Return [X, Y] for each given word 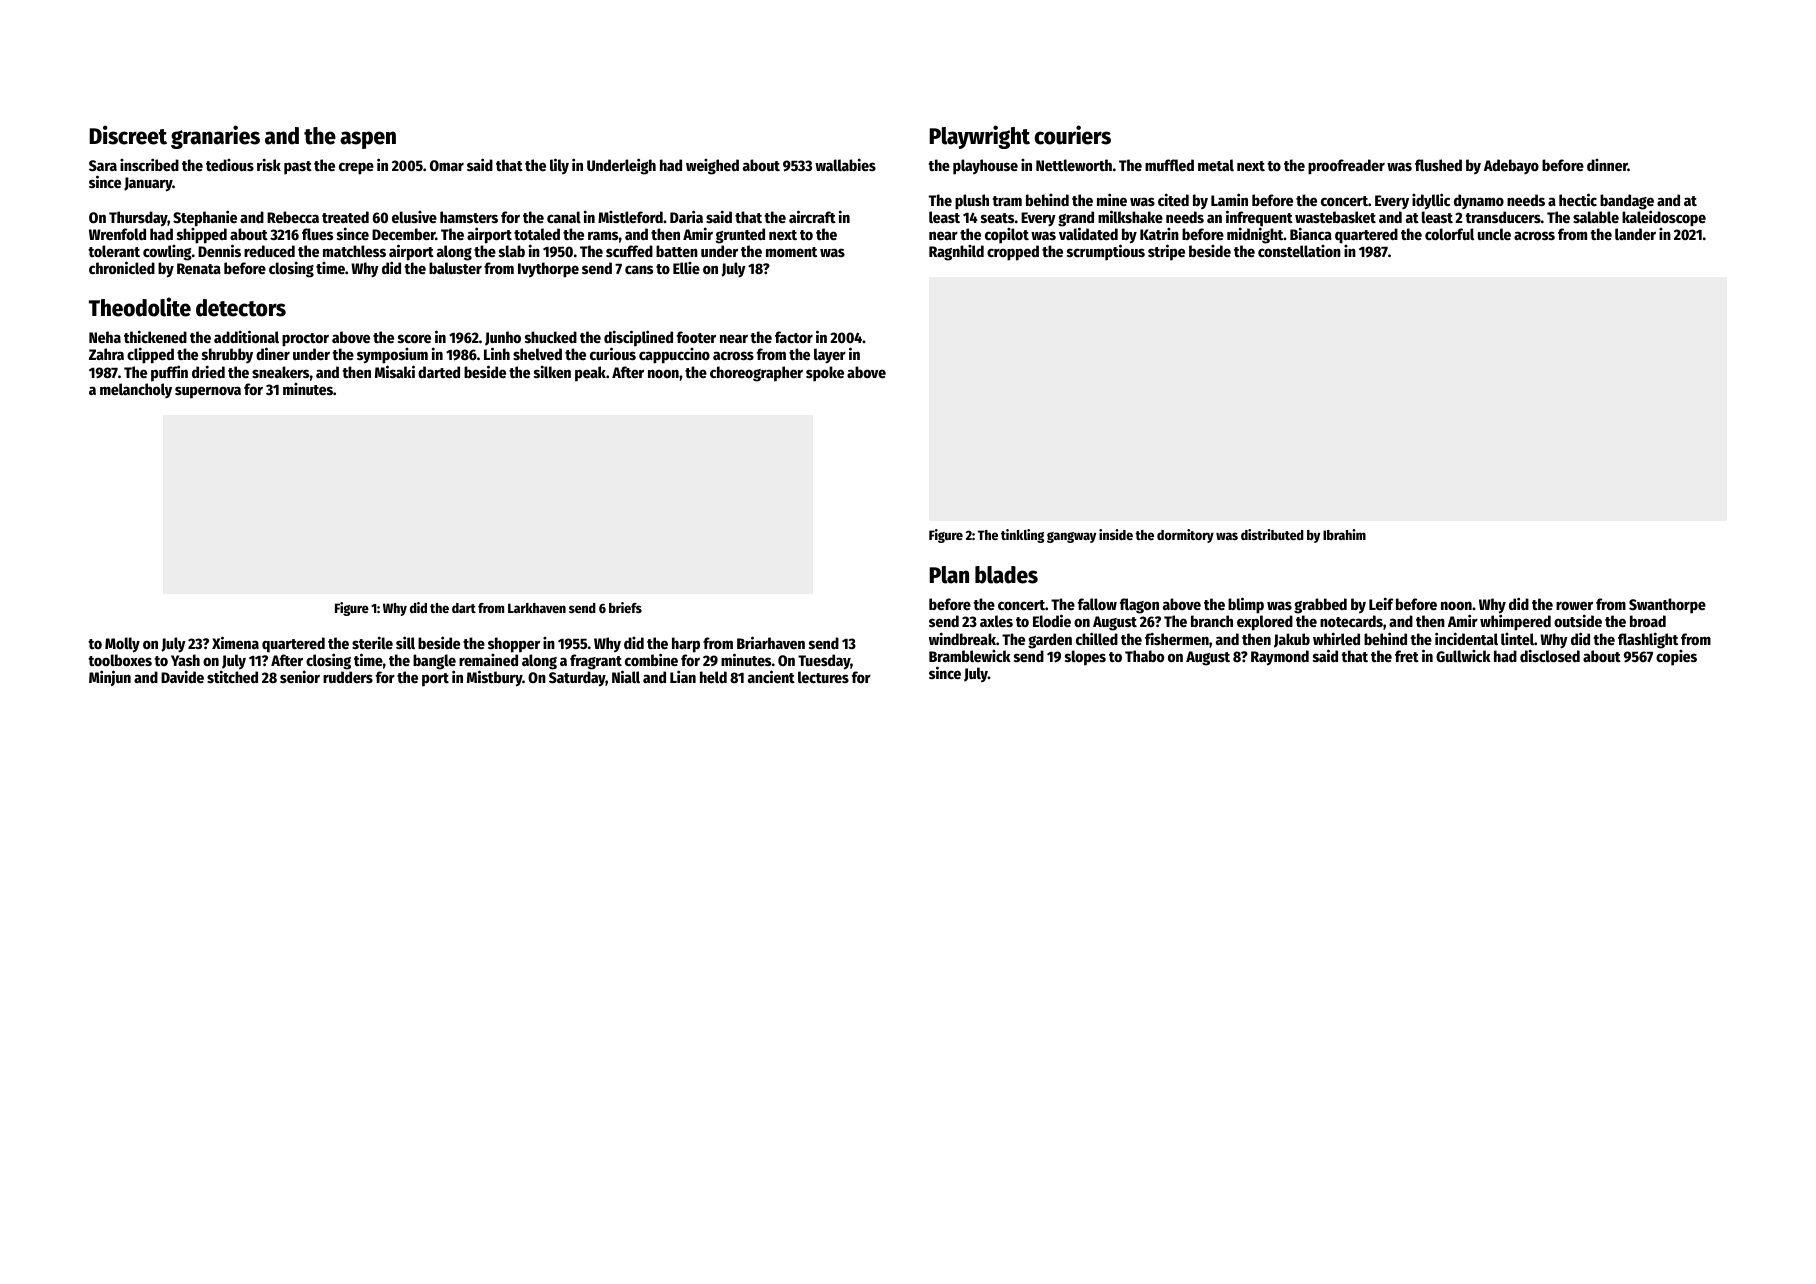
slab [512, 251]
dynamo [1479, 201]
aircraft [812, 216]
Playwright [979, 137]
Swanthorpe [1667, 606]
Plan [949, 575]
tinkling [1022, 536]
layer [830, 356]
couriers [1073, 135]
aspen [368, 140]
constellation [1299, 251]
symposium [392, 356]
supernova [208, 392]
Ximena [235, 642]
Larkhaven [537, 608]
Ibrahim [1344, 534]
